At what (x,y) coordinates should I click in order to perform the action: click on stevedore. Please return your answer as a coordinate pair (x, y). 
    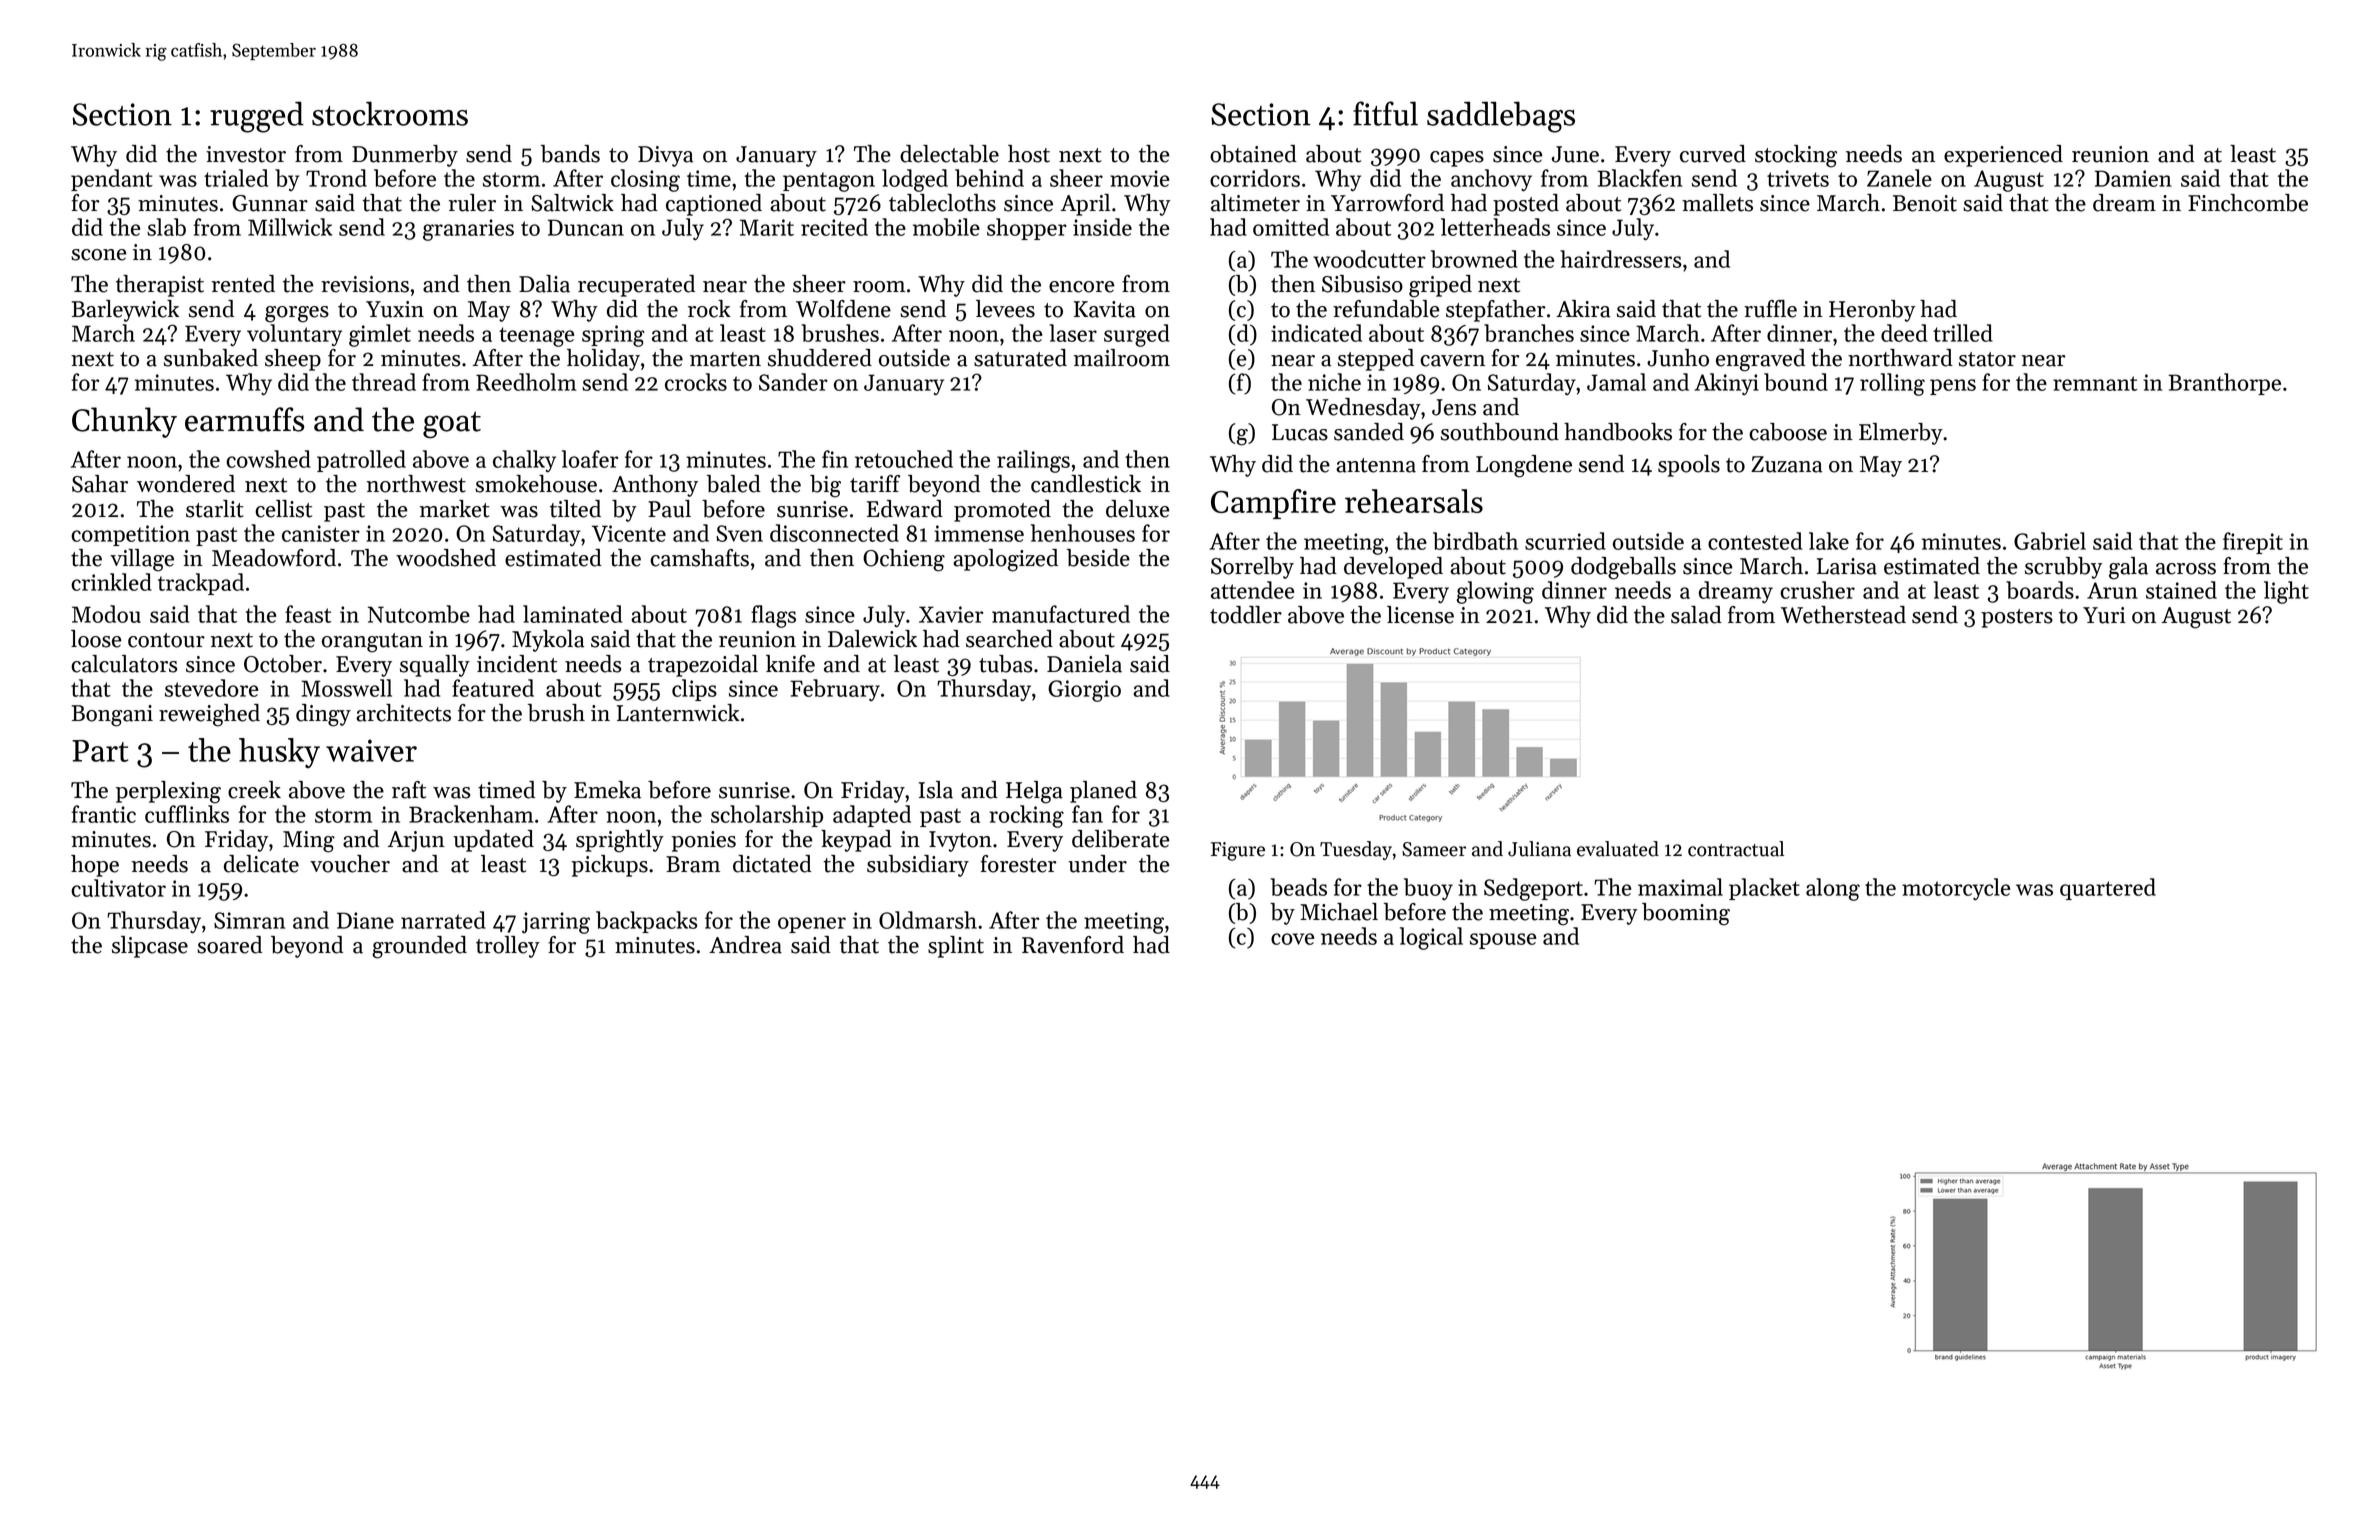
    Looking at the image, I should click on (211, 688).
